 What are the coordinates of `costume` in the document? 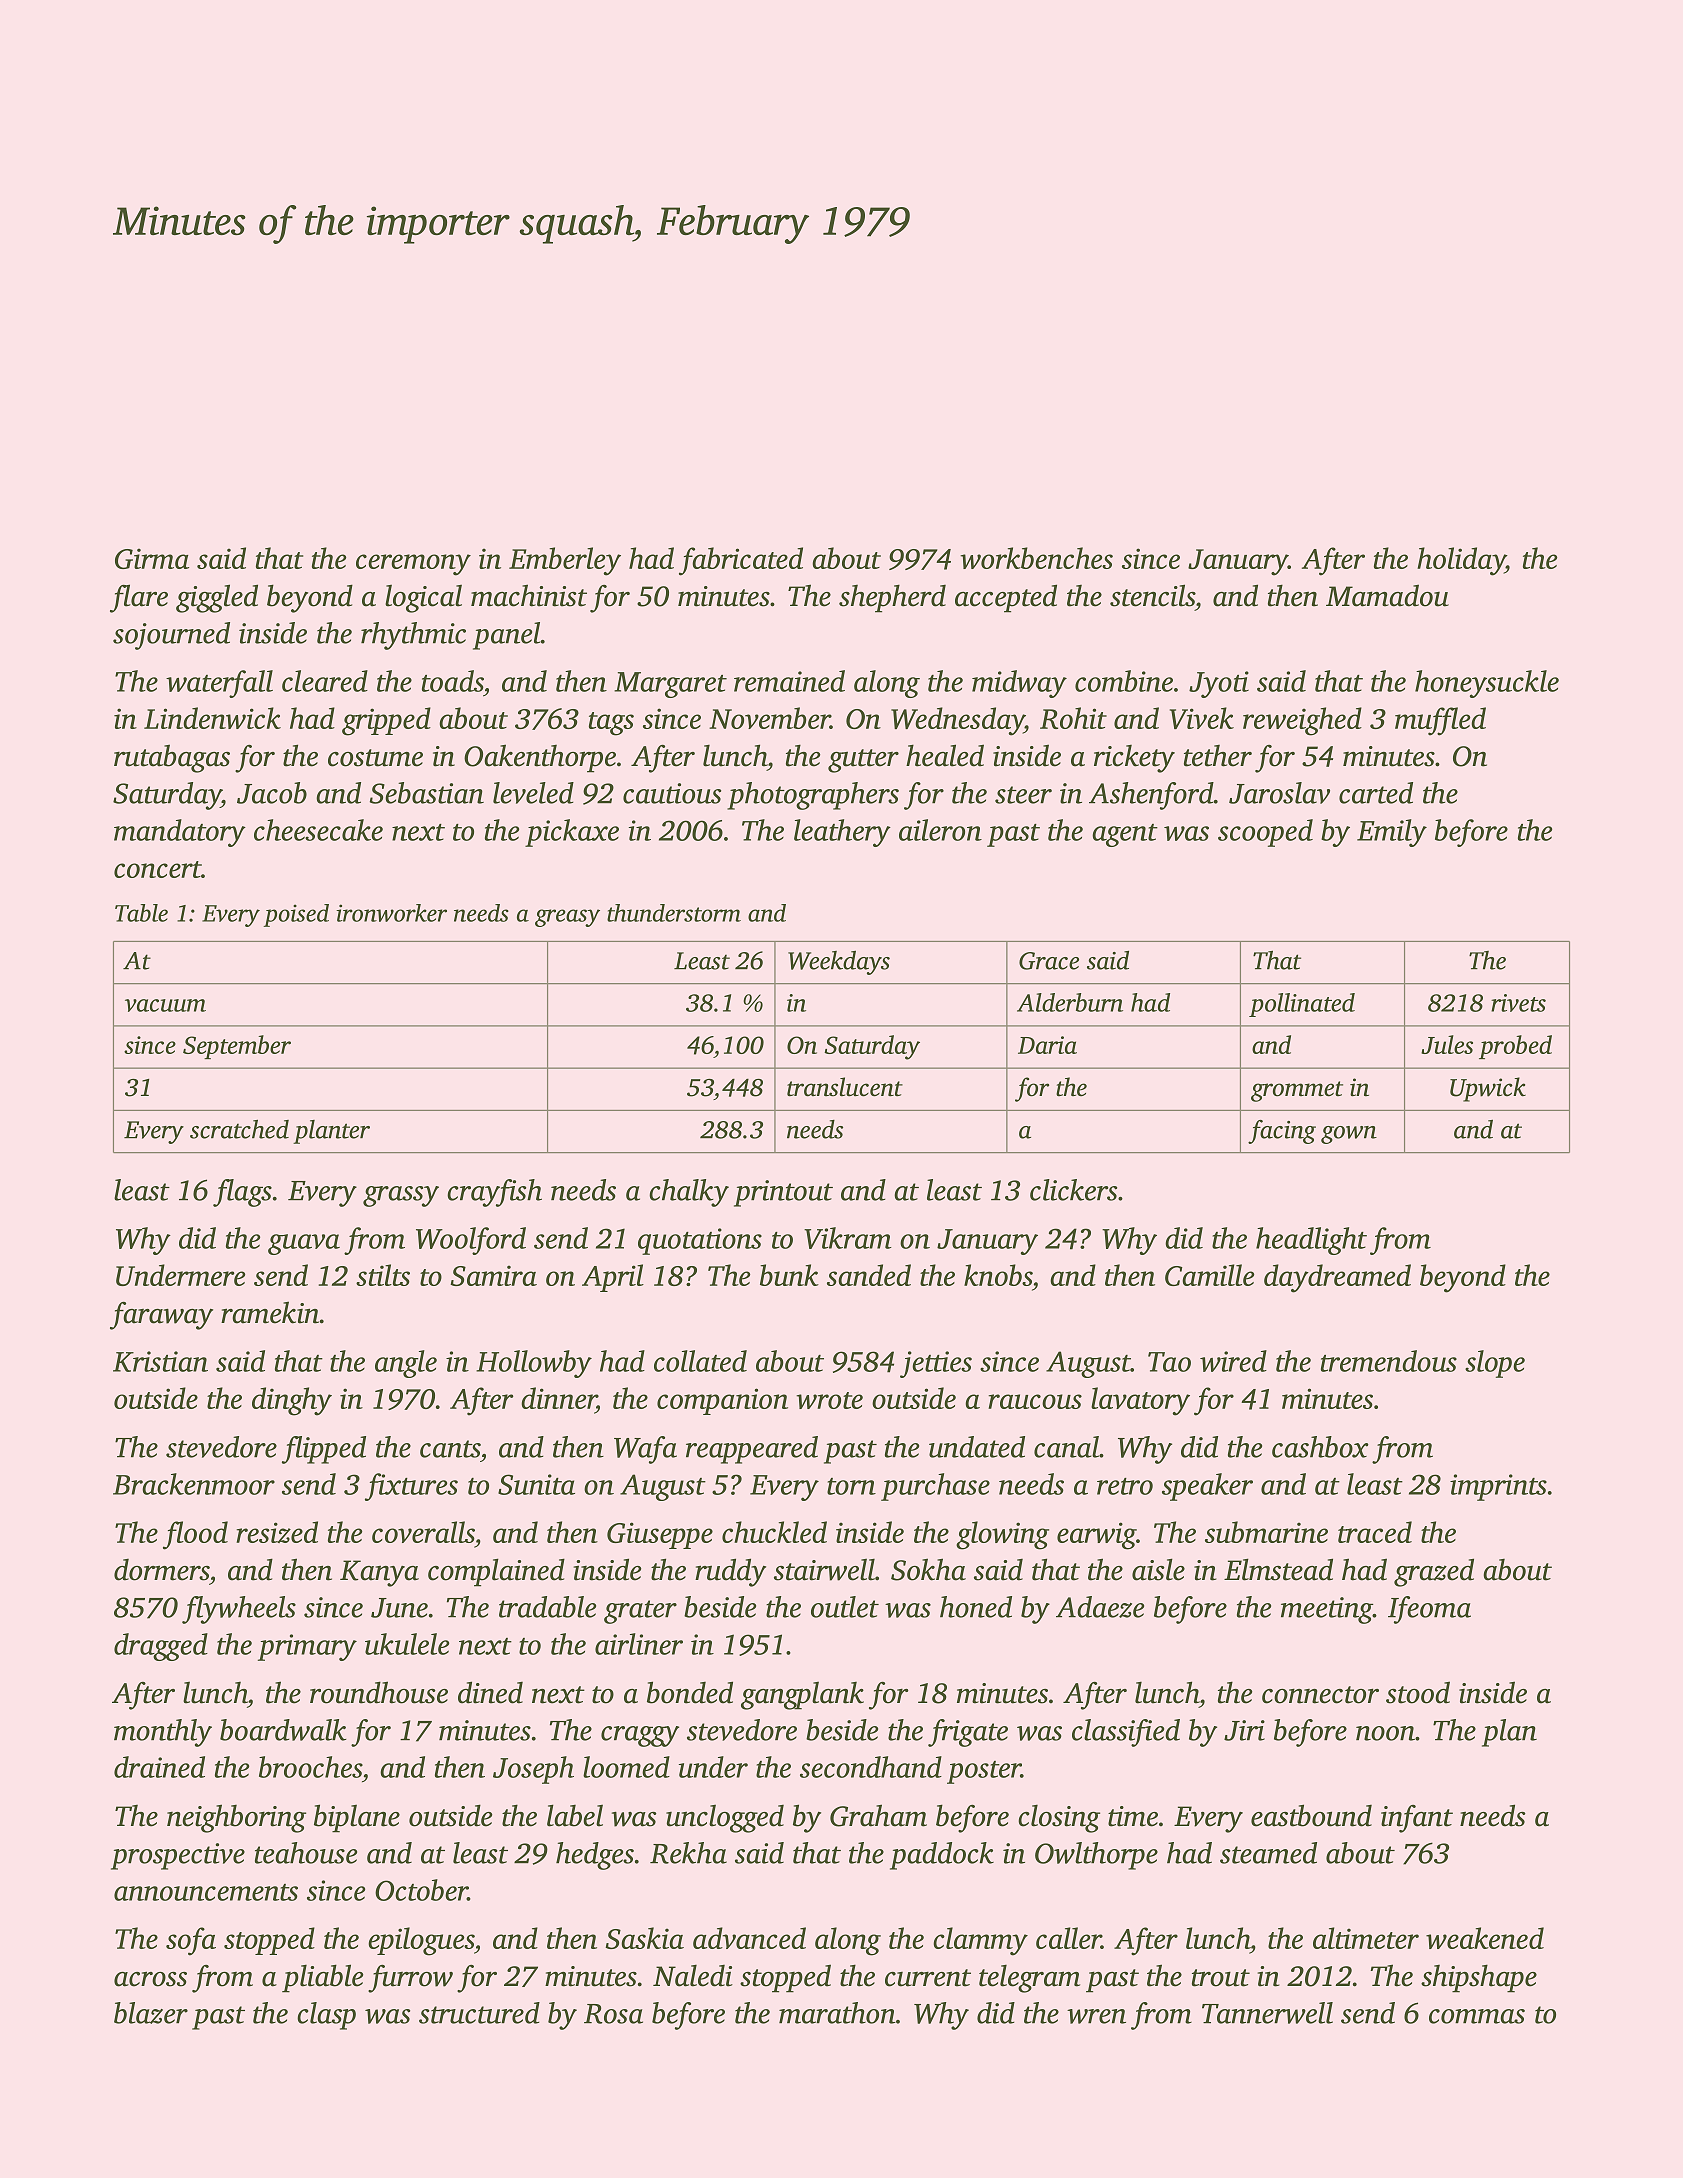 It's located at (375, 758).
